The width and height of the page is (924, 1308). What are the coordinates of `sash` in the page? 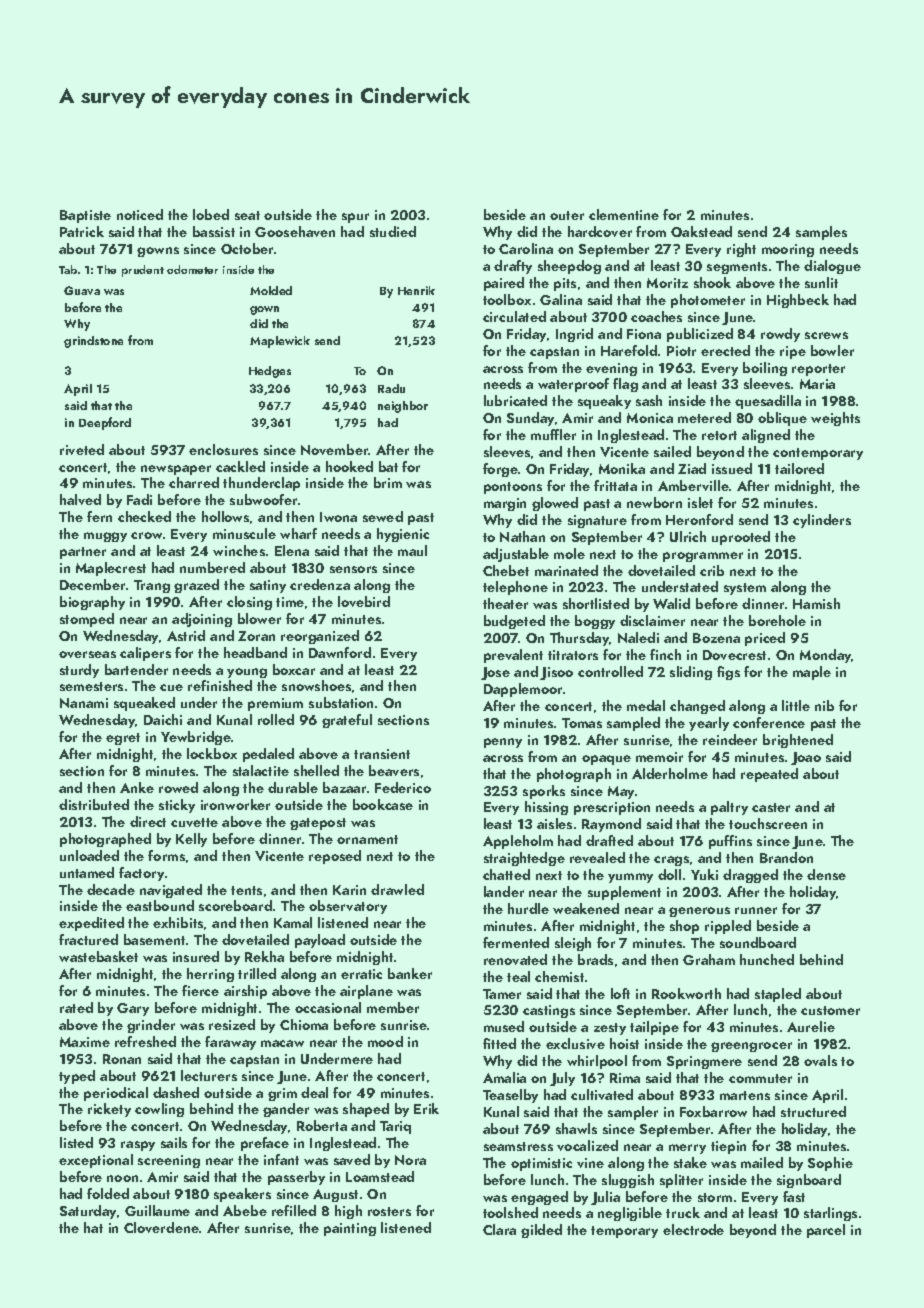 It's located at (649, 400).
